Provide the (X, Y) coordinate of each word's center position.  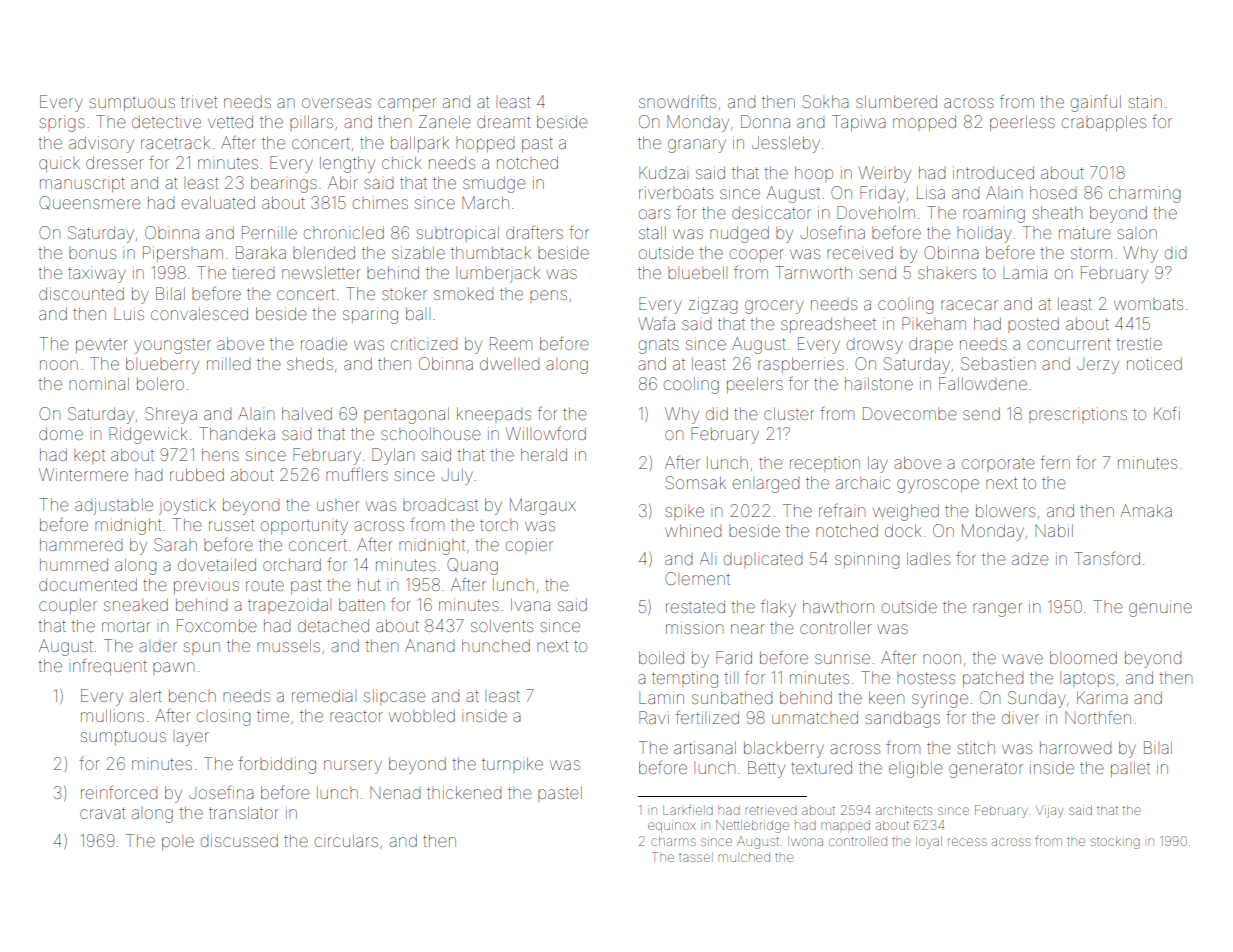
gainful (1096, 103)
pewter (102, 346)
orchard (292, 564)
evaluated (218, 202)
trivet (199, 101)
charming (1144, 194)
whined (693, 530)
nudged (739, 234)
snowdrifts (677, 101)
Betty (766, 769)
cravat (102, 813)
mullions (112, 715)
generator (986, 770)
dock (903, 530)
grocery (774, 307)
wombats (1148, 304)
